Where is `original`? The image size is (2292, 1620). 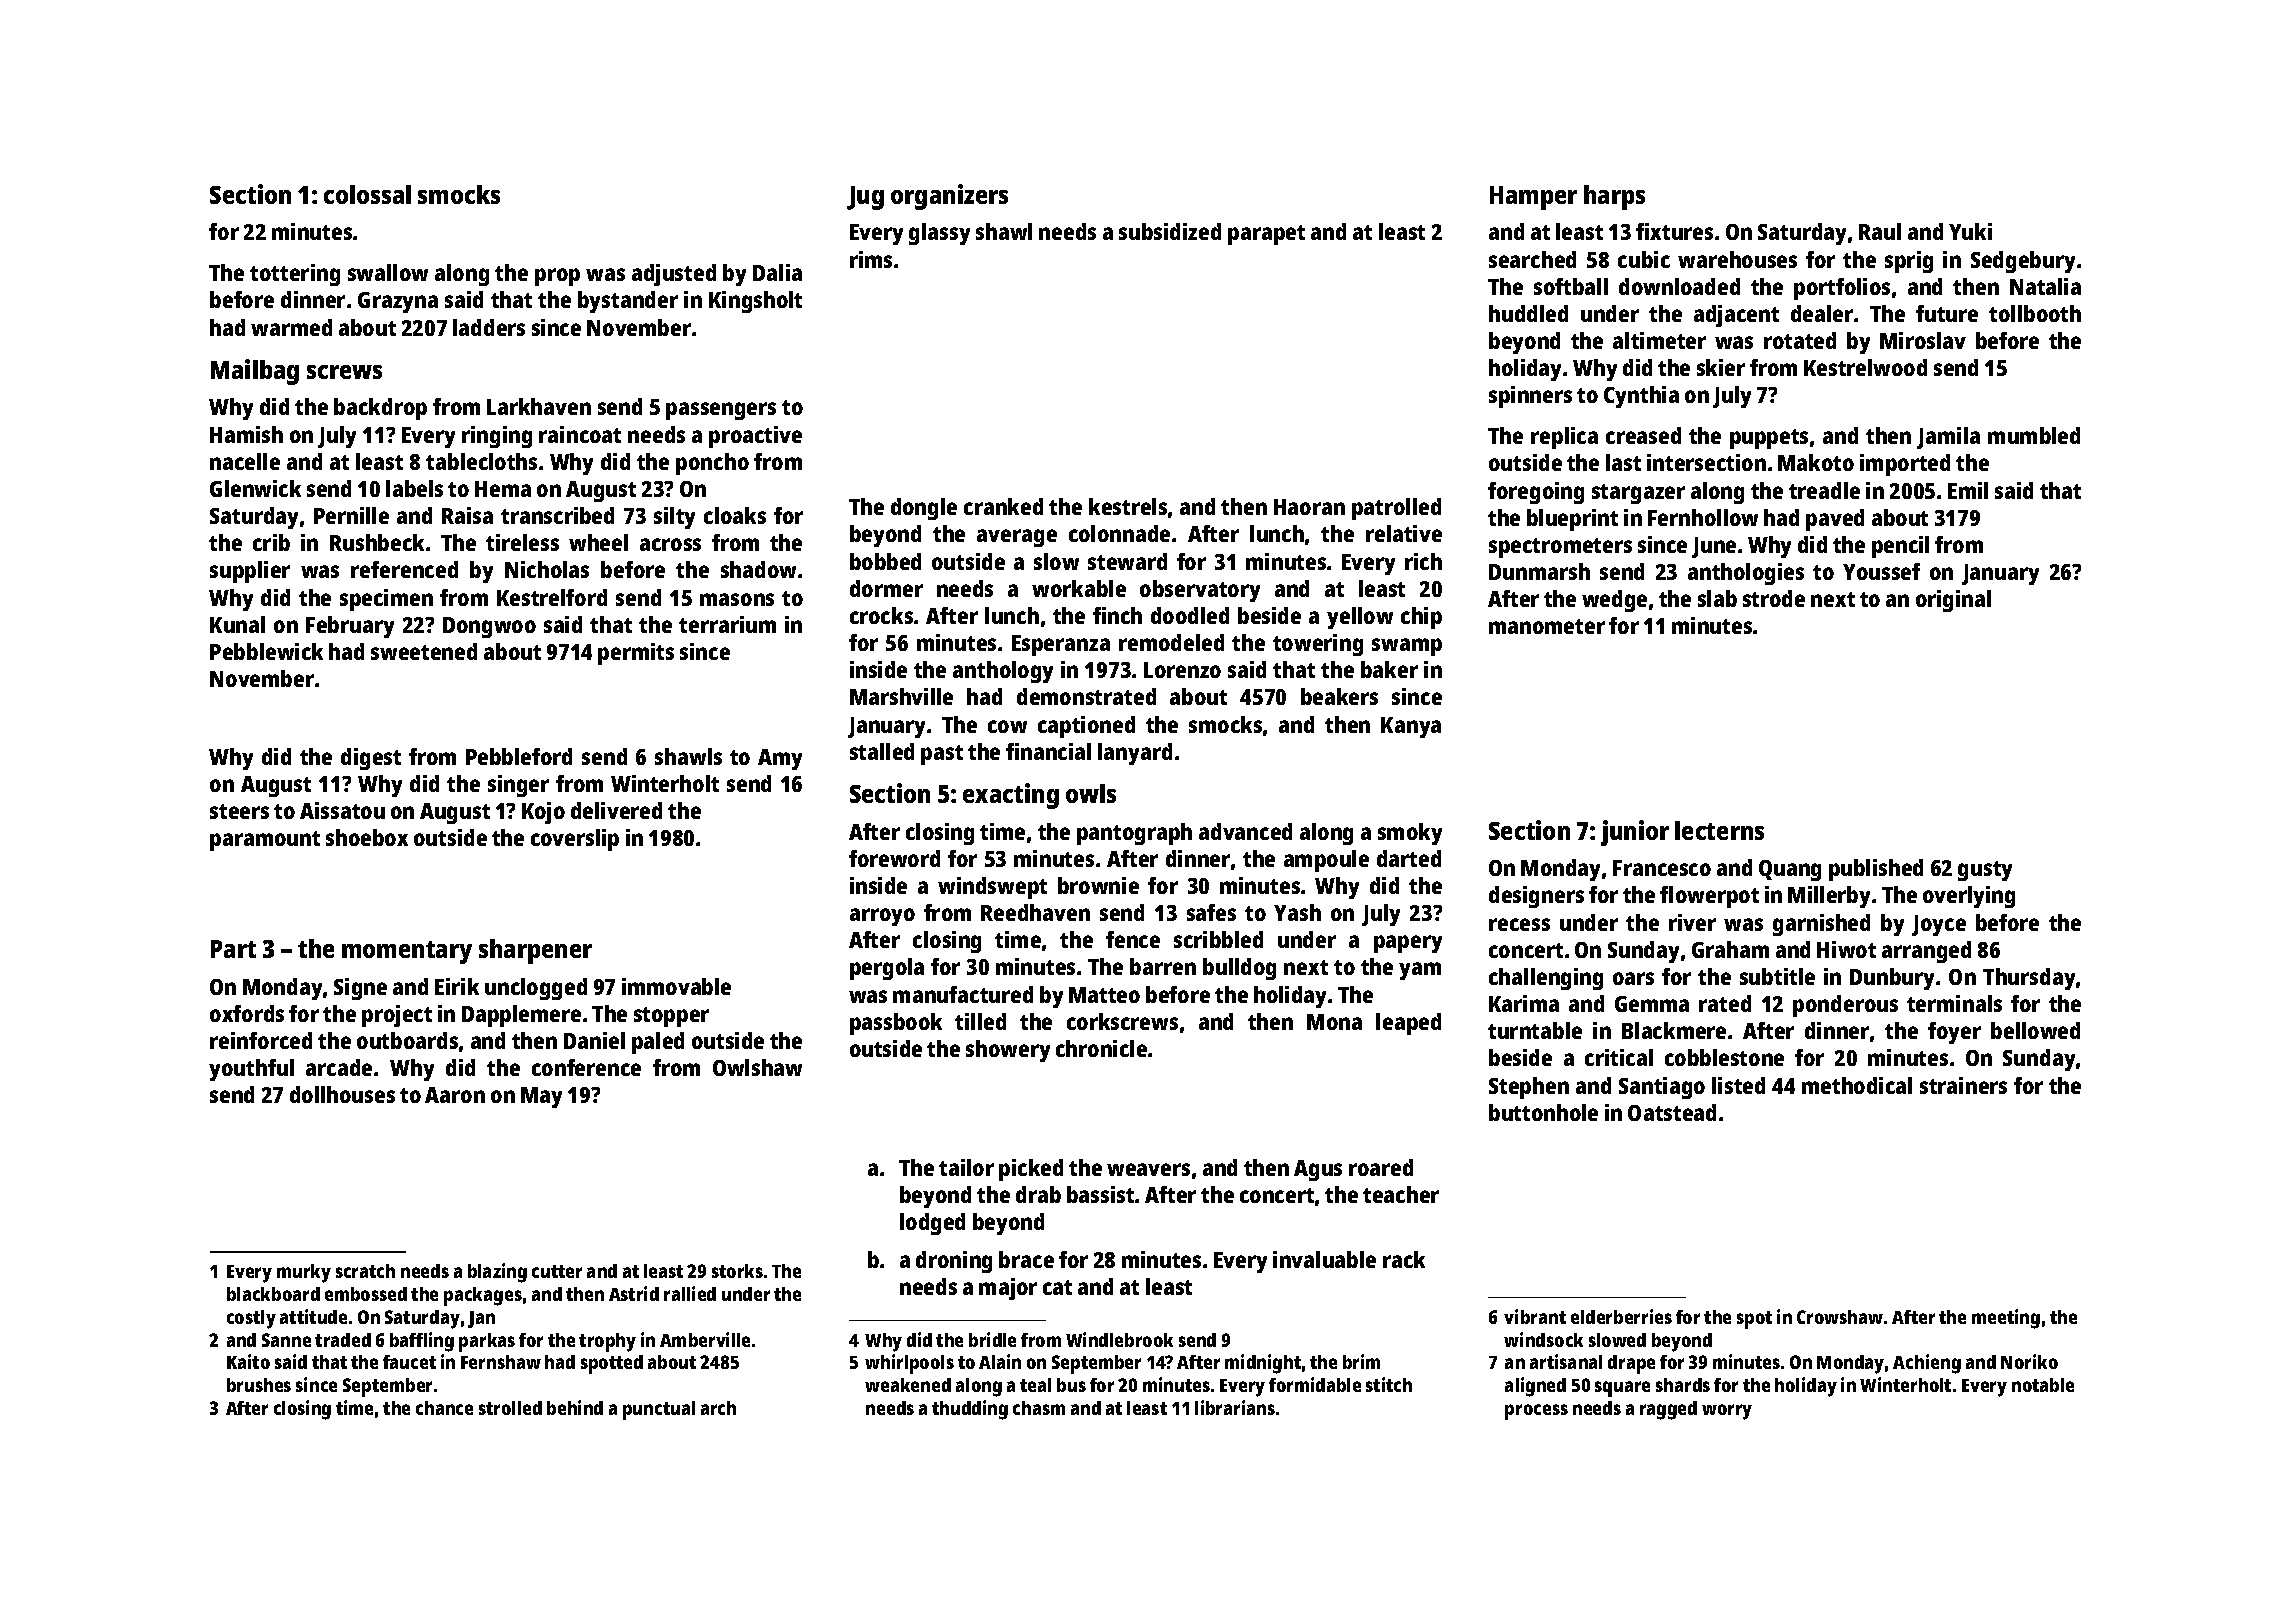 original is located at coordinates (1953, 601).
